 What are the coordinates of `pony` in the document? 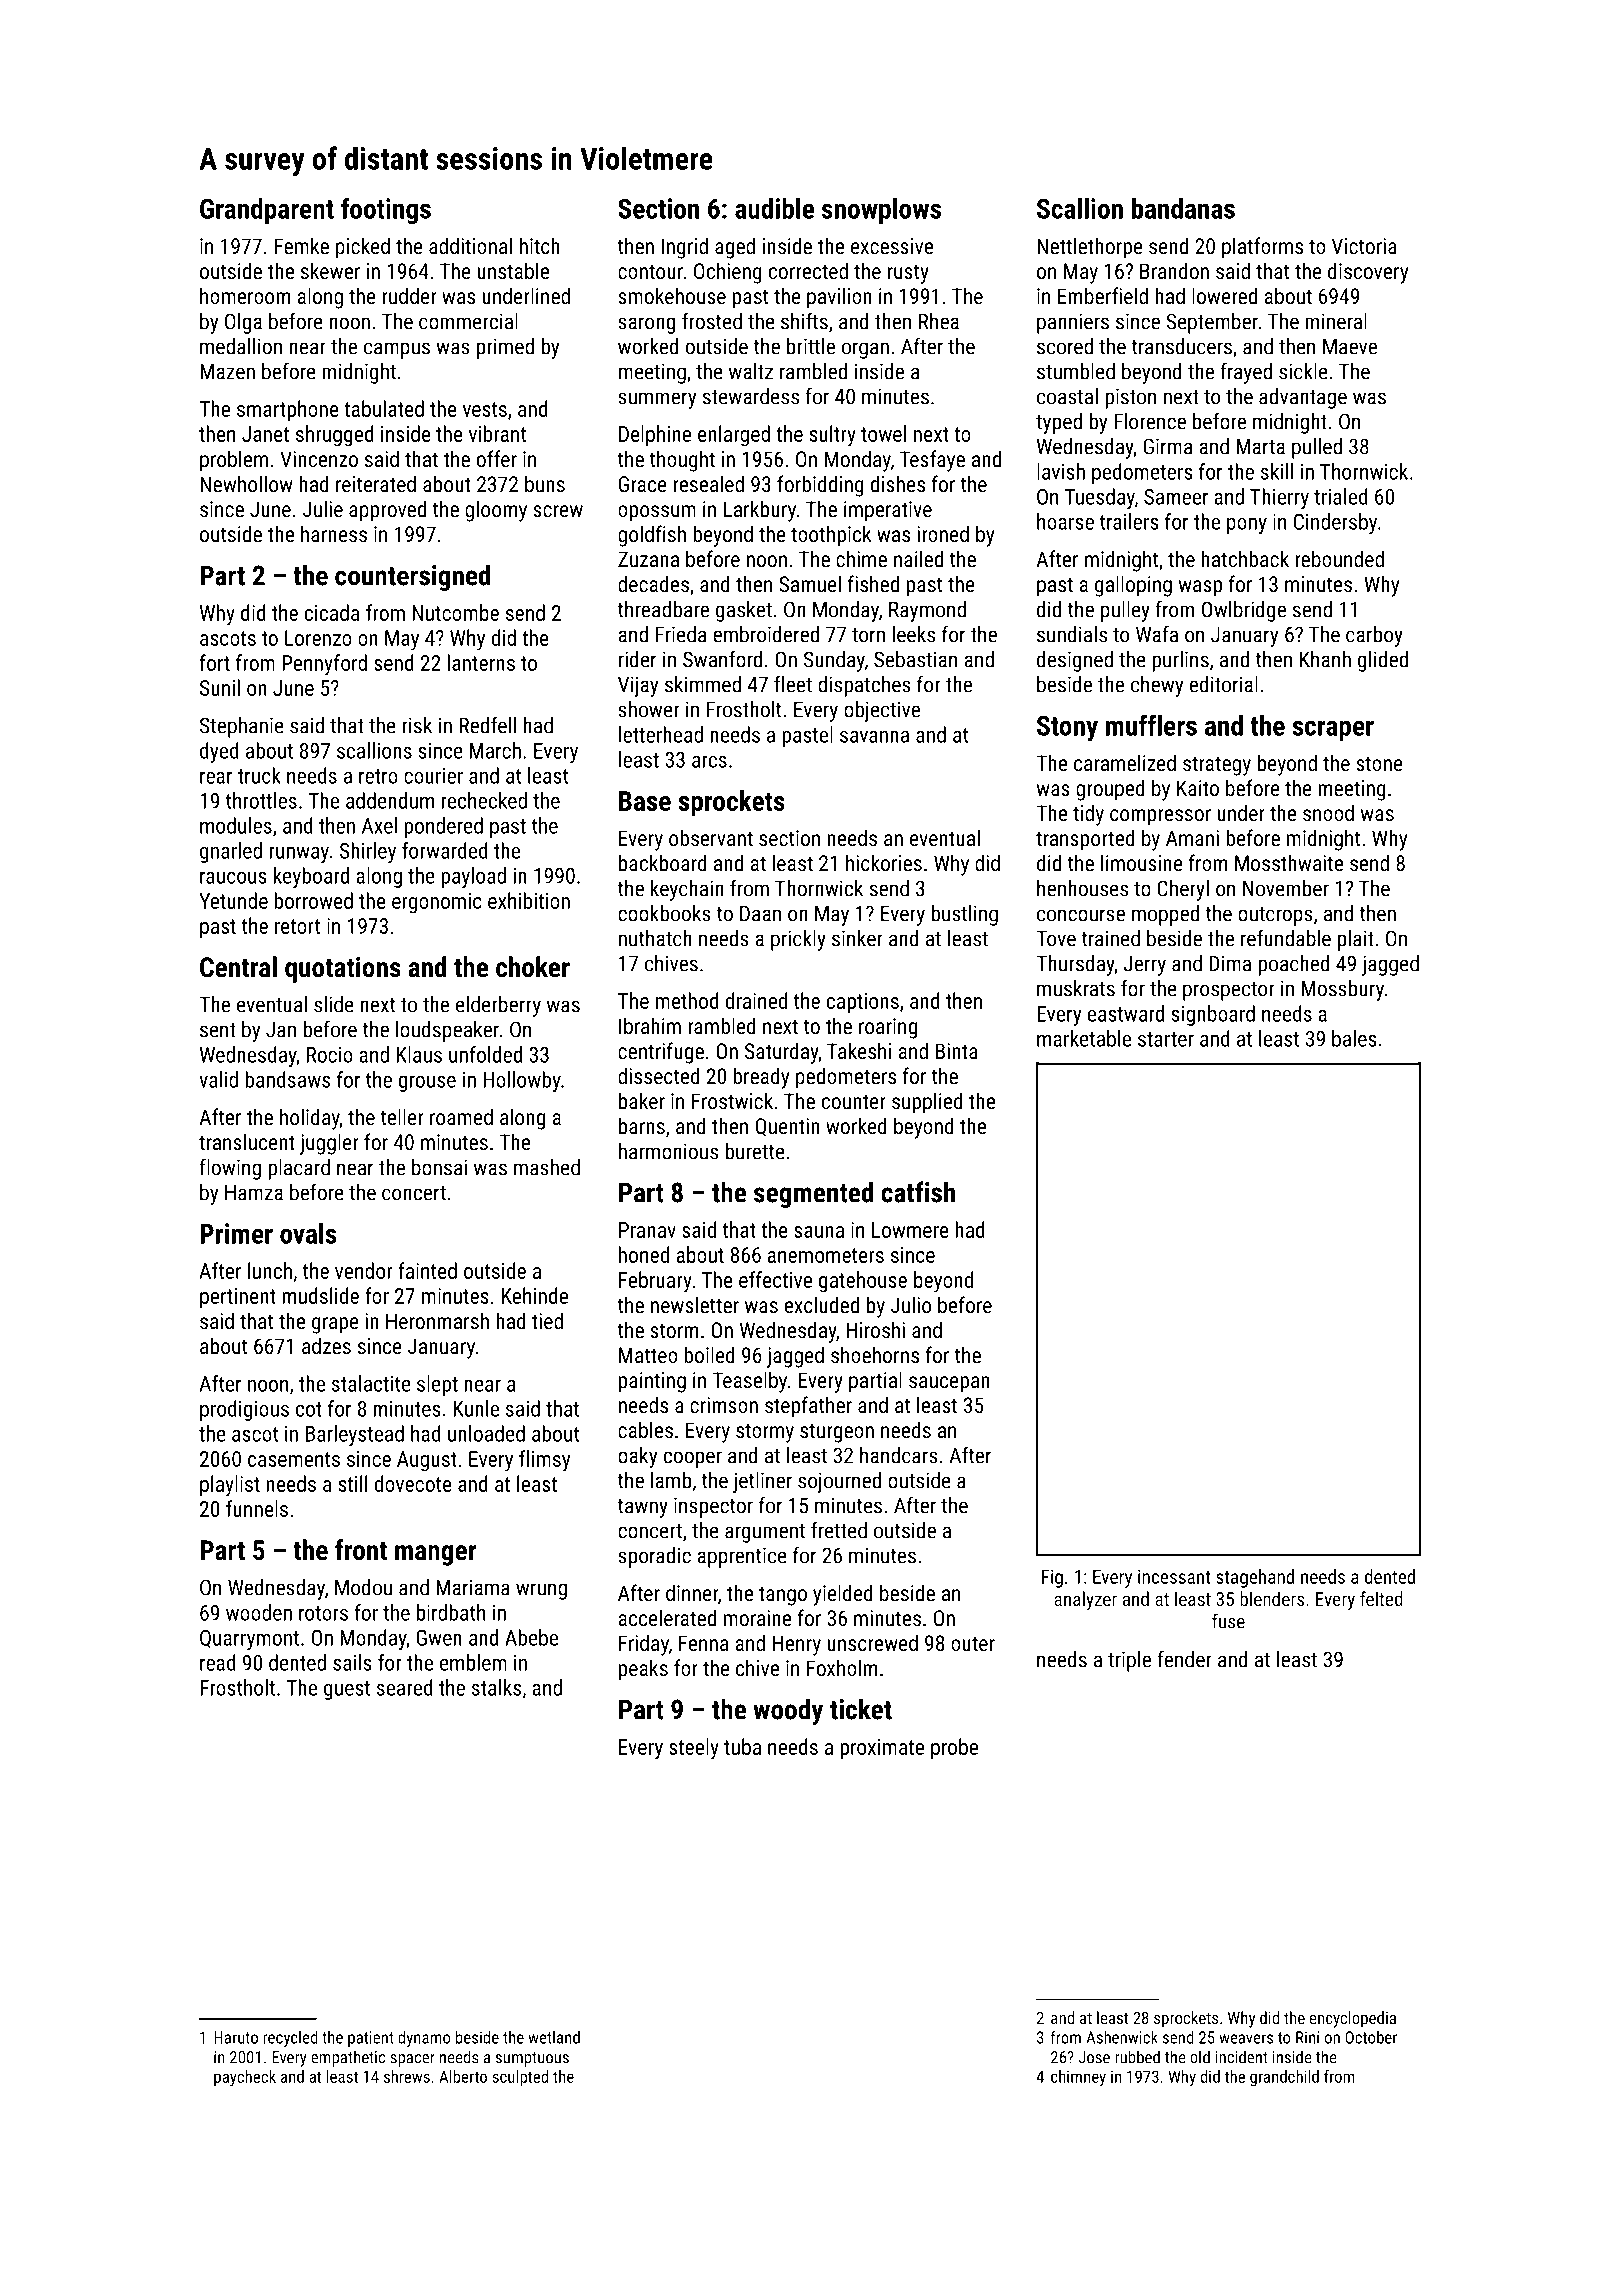 It's located at (1247, 526).
